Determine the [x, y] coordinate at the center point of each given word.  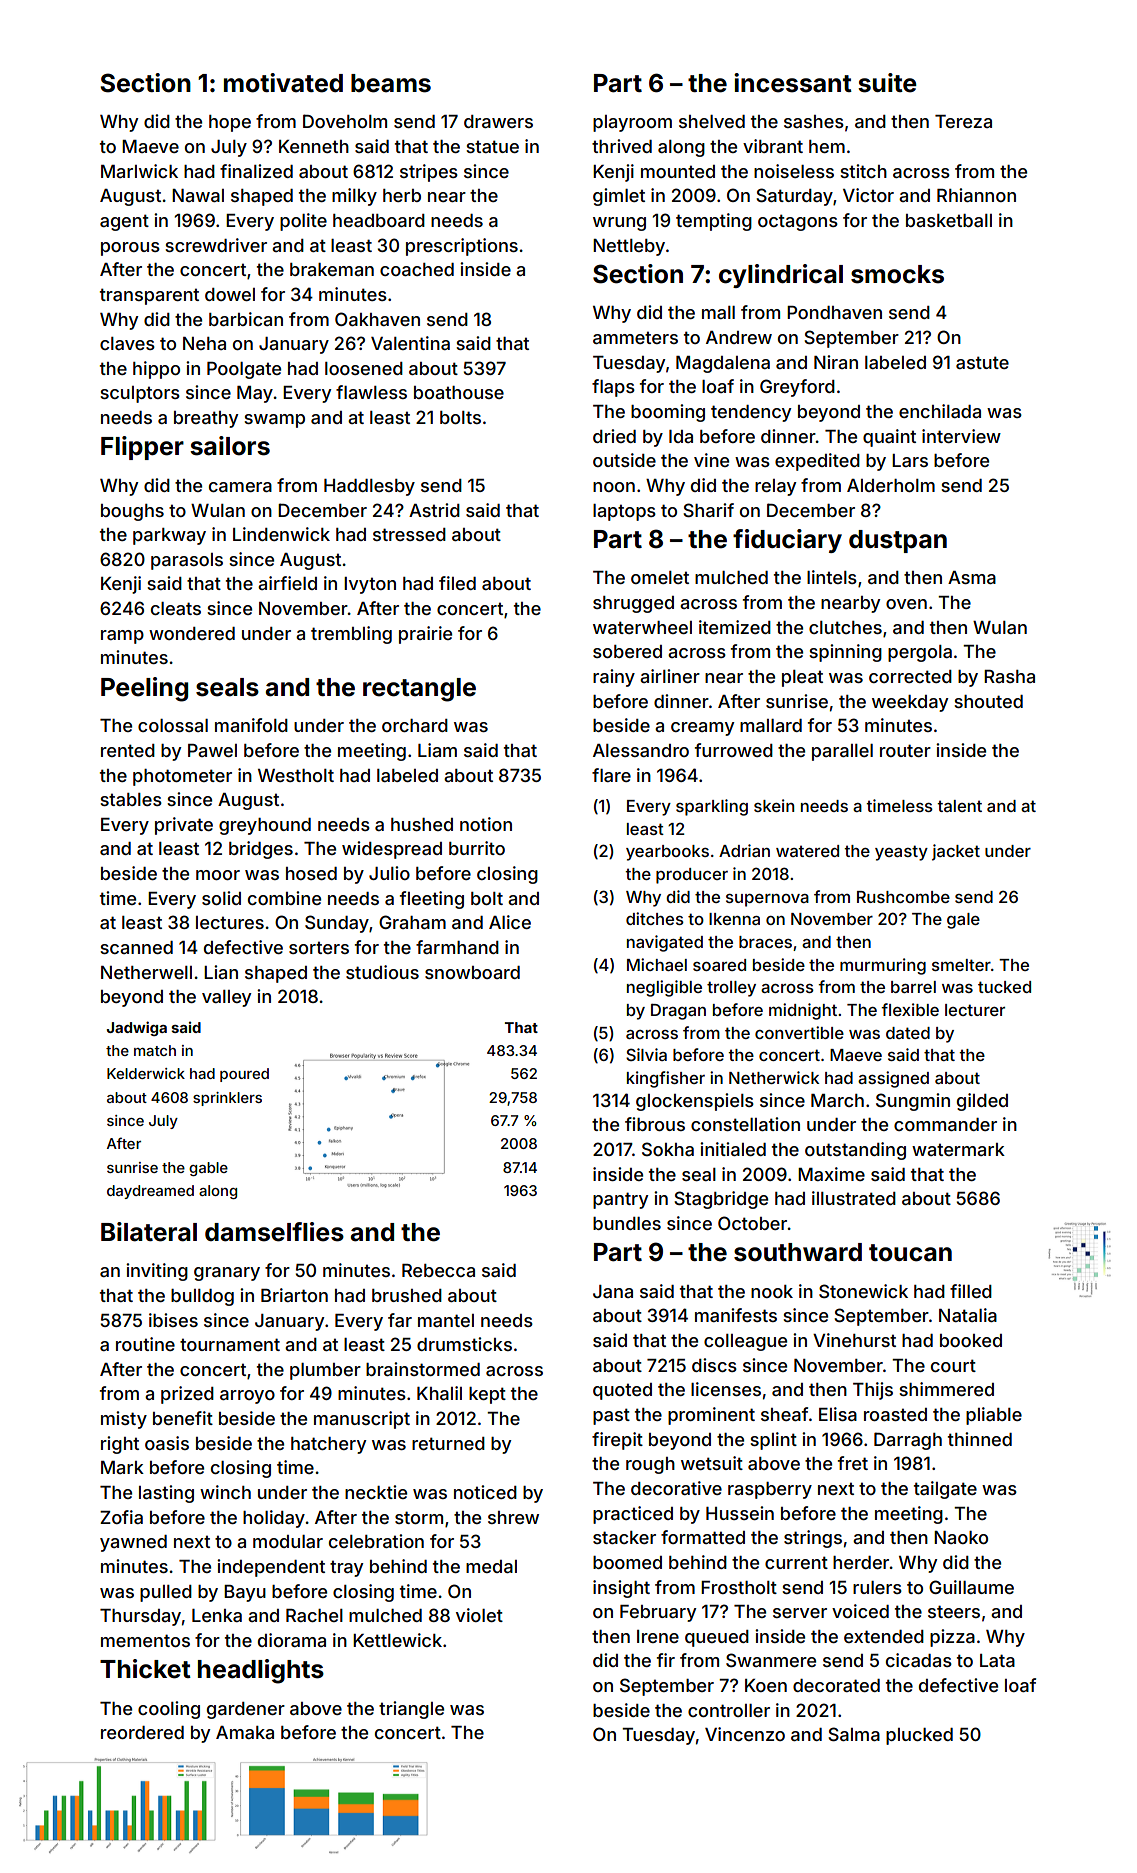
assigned [893, 1079]
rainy [614, 678]
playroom [632, 123]
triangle [411, 1710]
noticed [485, 1492]
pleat [802, 678]
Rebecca [438, 1270]
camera [240, 487]
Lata [997, 1660]
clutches [845, 627]
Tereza [963, 121]
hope [230, 123]
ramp [122, 637]
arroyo [247, 1397]
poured [244, 1075]
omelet [660, 577]
